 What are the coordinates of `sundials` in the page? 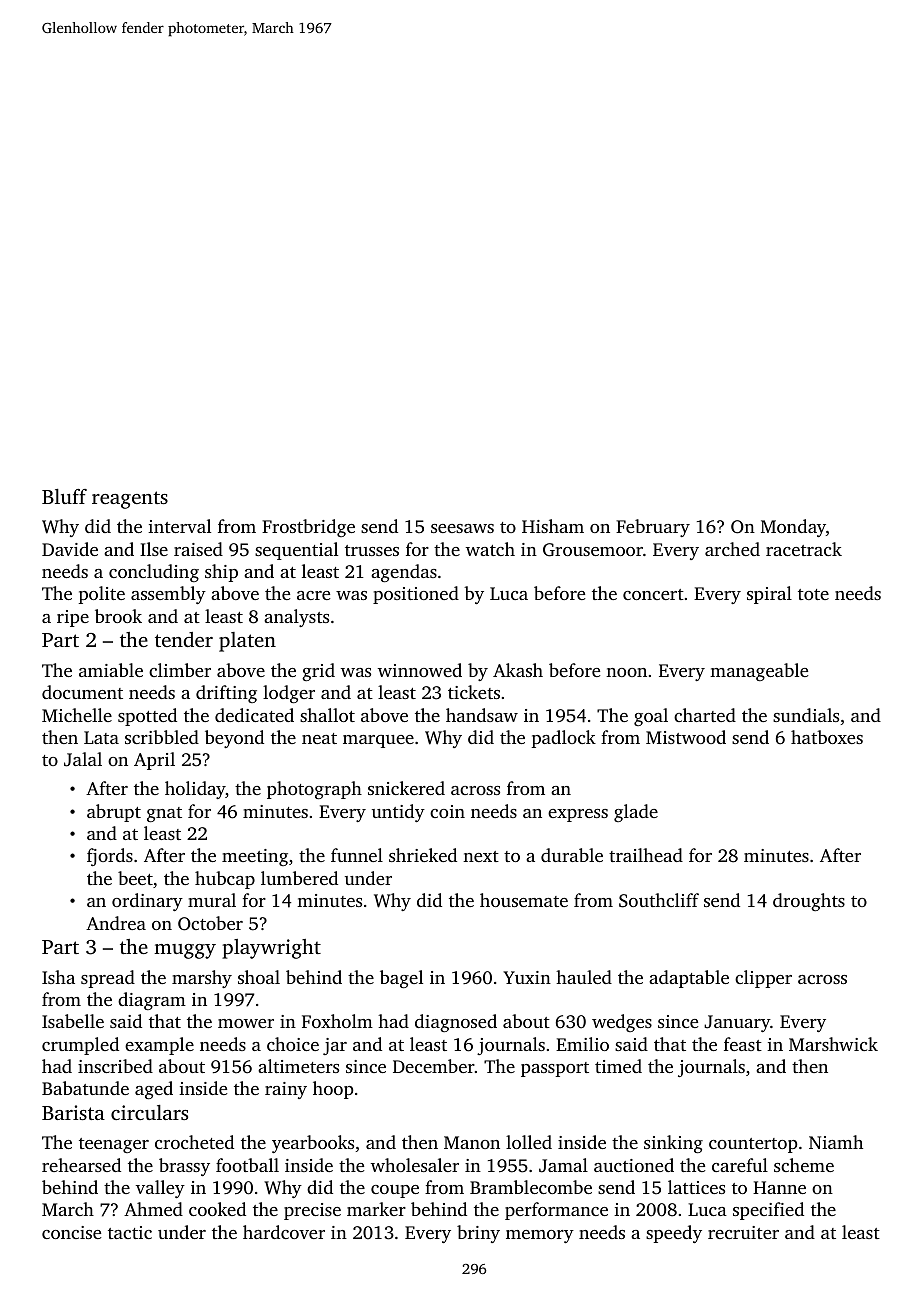 It's located at (806, 715).
